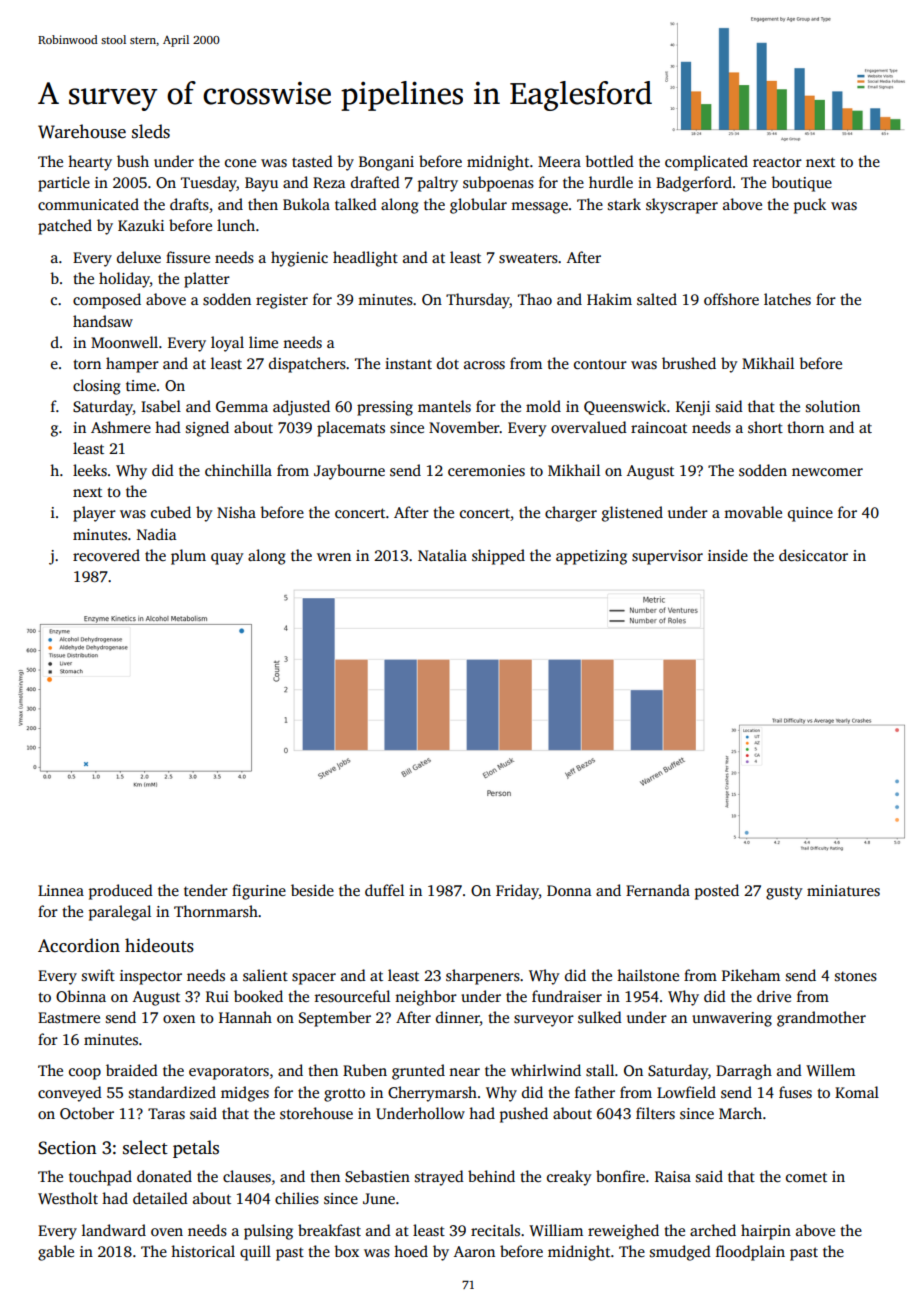 The height and width of the page is (1308, 924). What do you see at coordinates (386, 163) in the page?
I see `Bongani` at bounding box center [386, 163].
